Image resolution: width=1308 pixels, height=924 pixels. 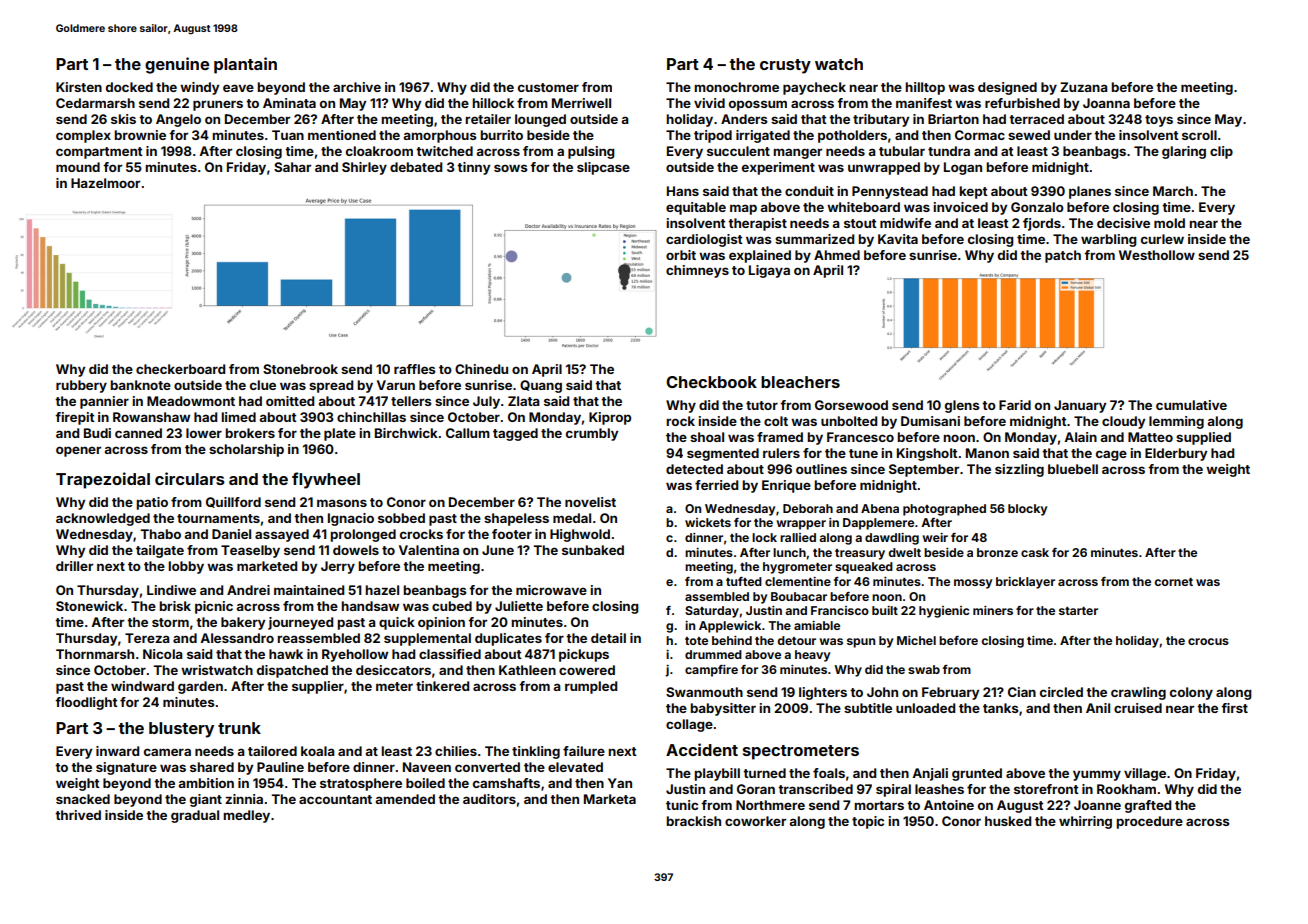 What do you see at coordinates (962, 406) in the screenshot?
I see `glens` at bounding box center [962, 406].
